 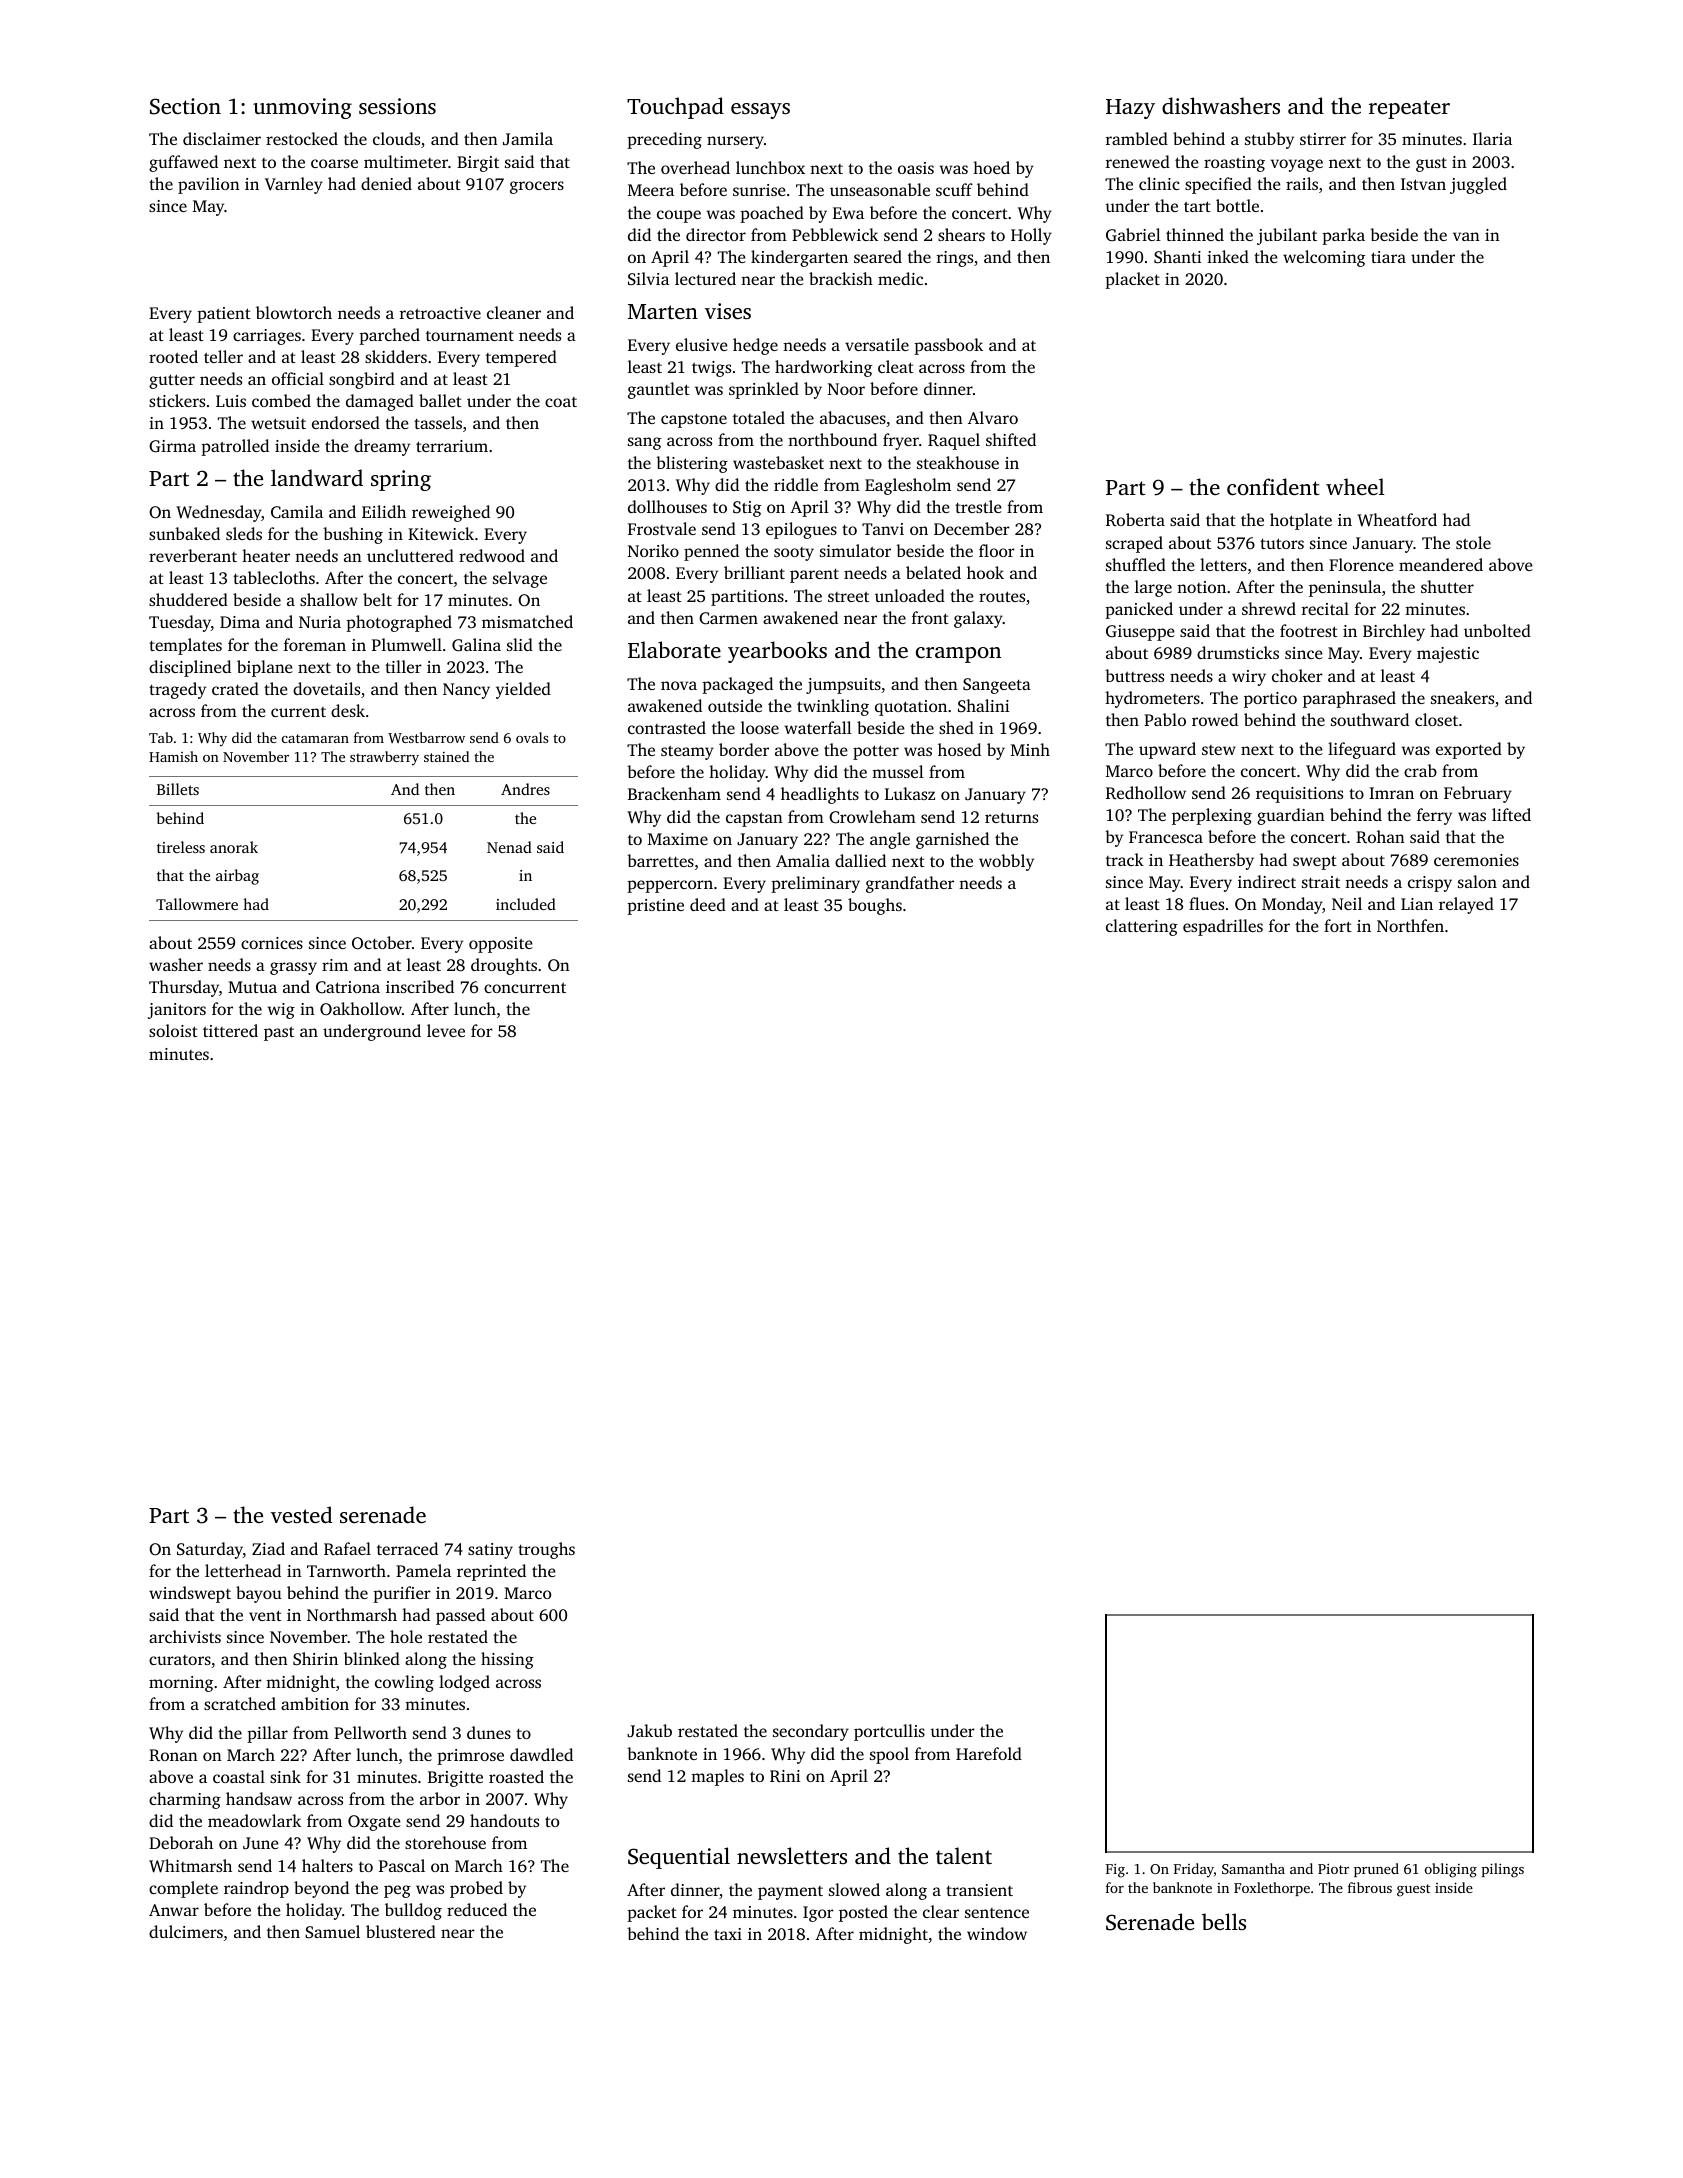 I want to click on relayed, so click(x=1466, y=905).
